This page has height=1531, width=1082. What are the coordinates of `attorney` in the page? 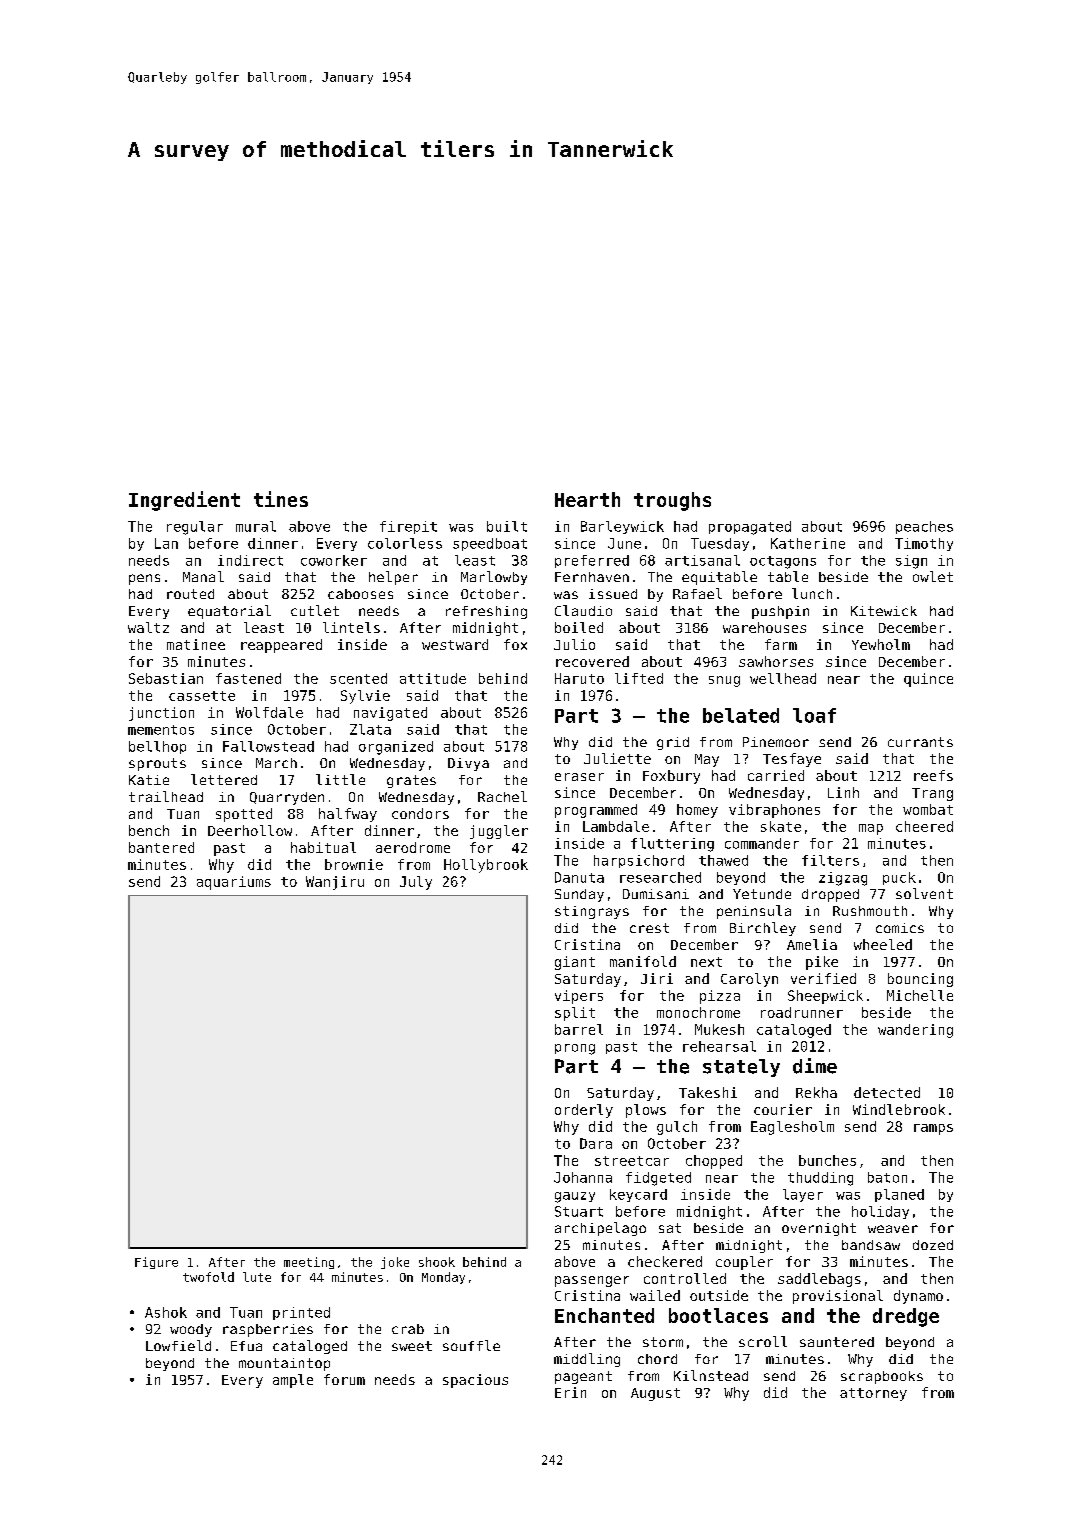 It's located at (873, 1394).
